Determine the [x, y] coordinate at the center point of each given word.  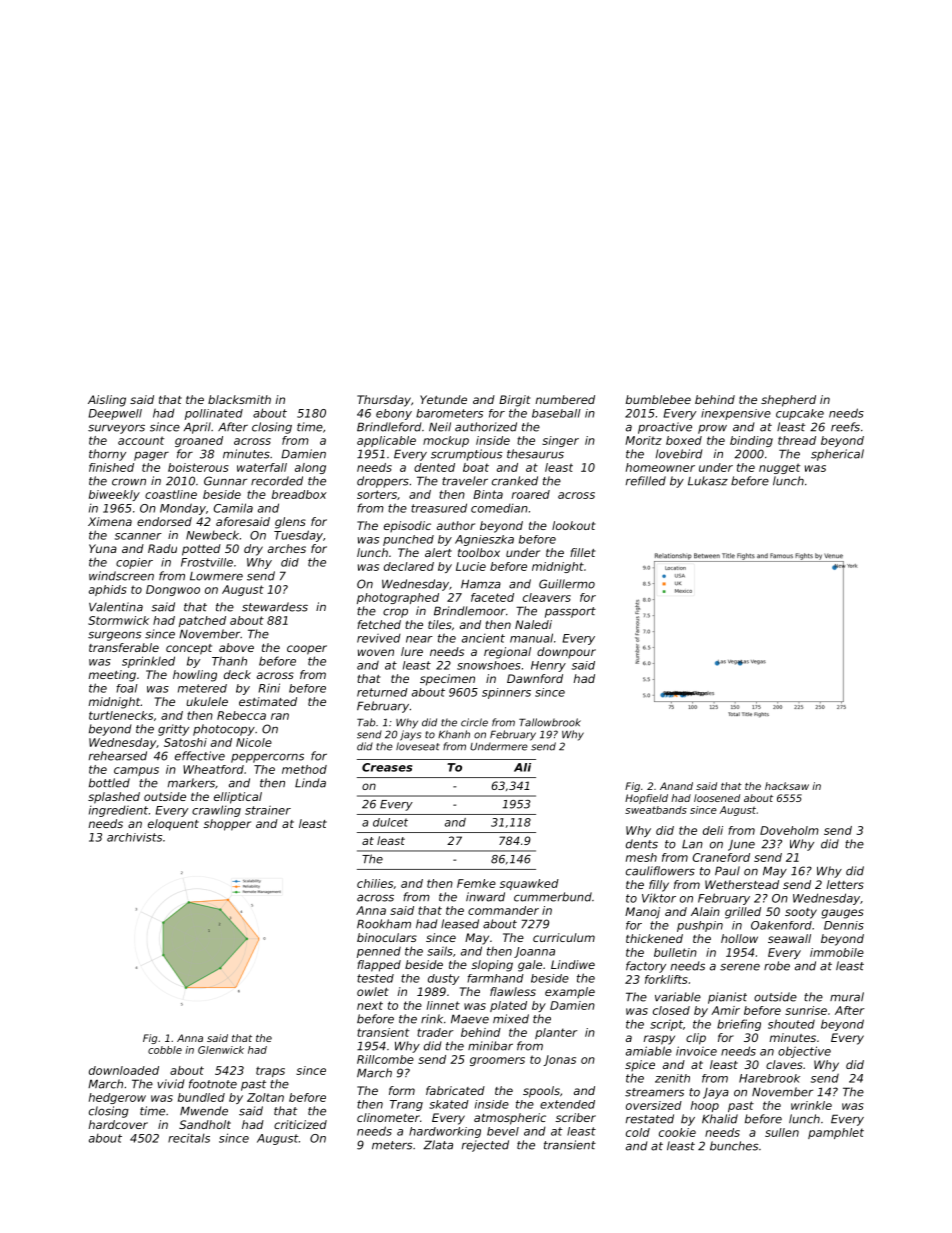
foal [127, 688]
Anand [676, 786]
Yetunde [443, 399]
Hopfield [646, 799]
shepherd [788, 401]
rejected [485, 1146]
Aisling [107, 401]
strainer [268, 810]
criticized [300, 1124]
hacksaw [787, 786]
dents [642, 844]
